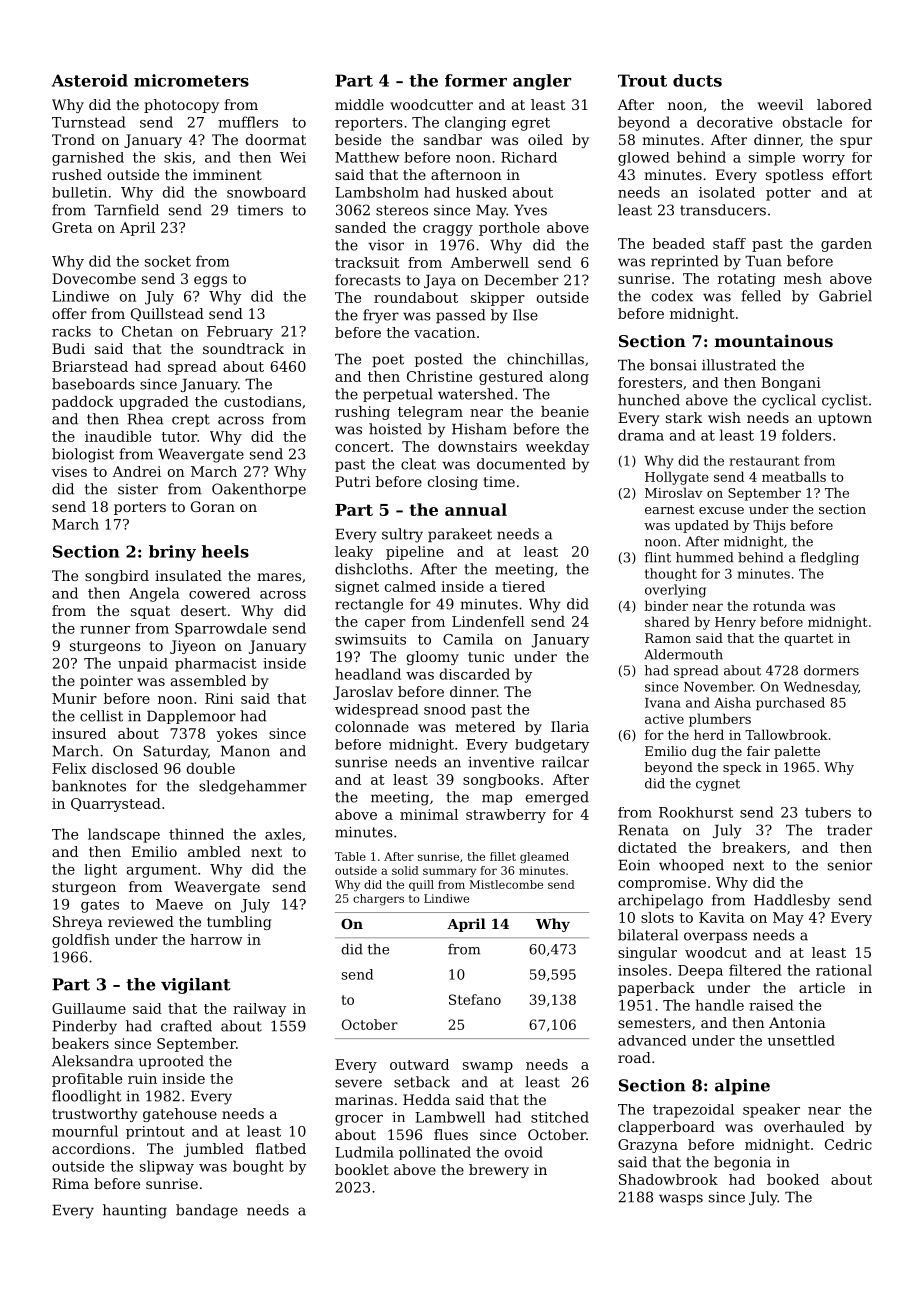  I want to click on slipway, so click(167, 1167).
